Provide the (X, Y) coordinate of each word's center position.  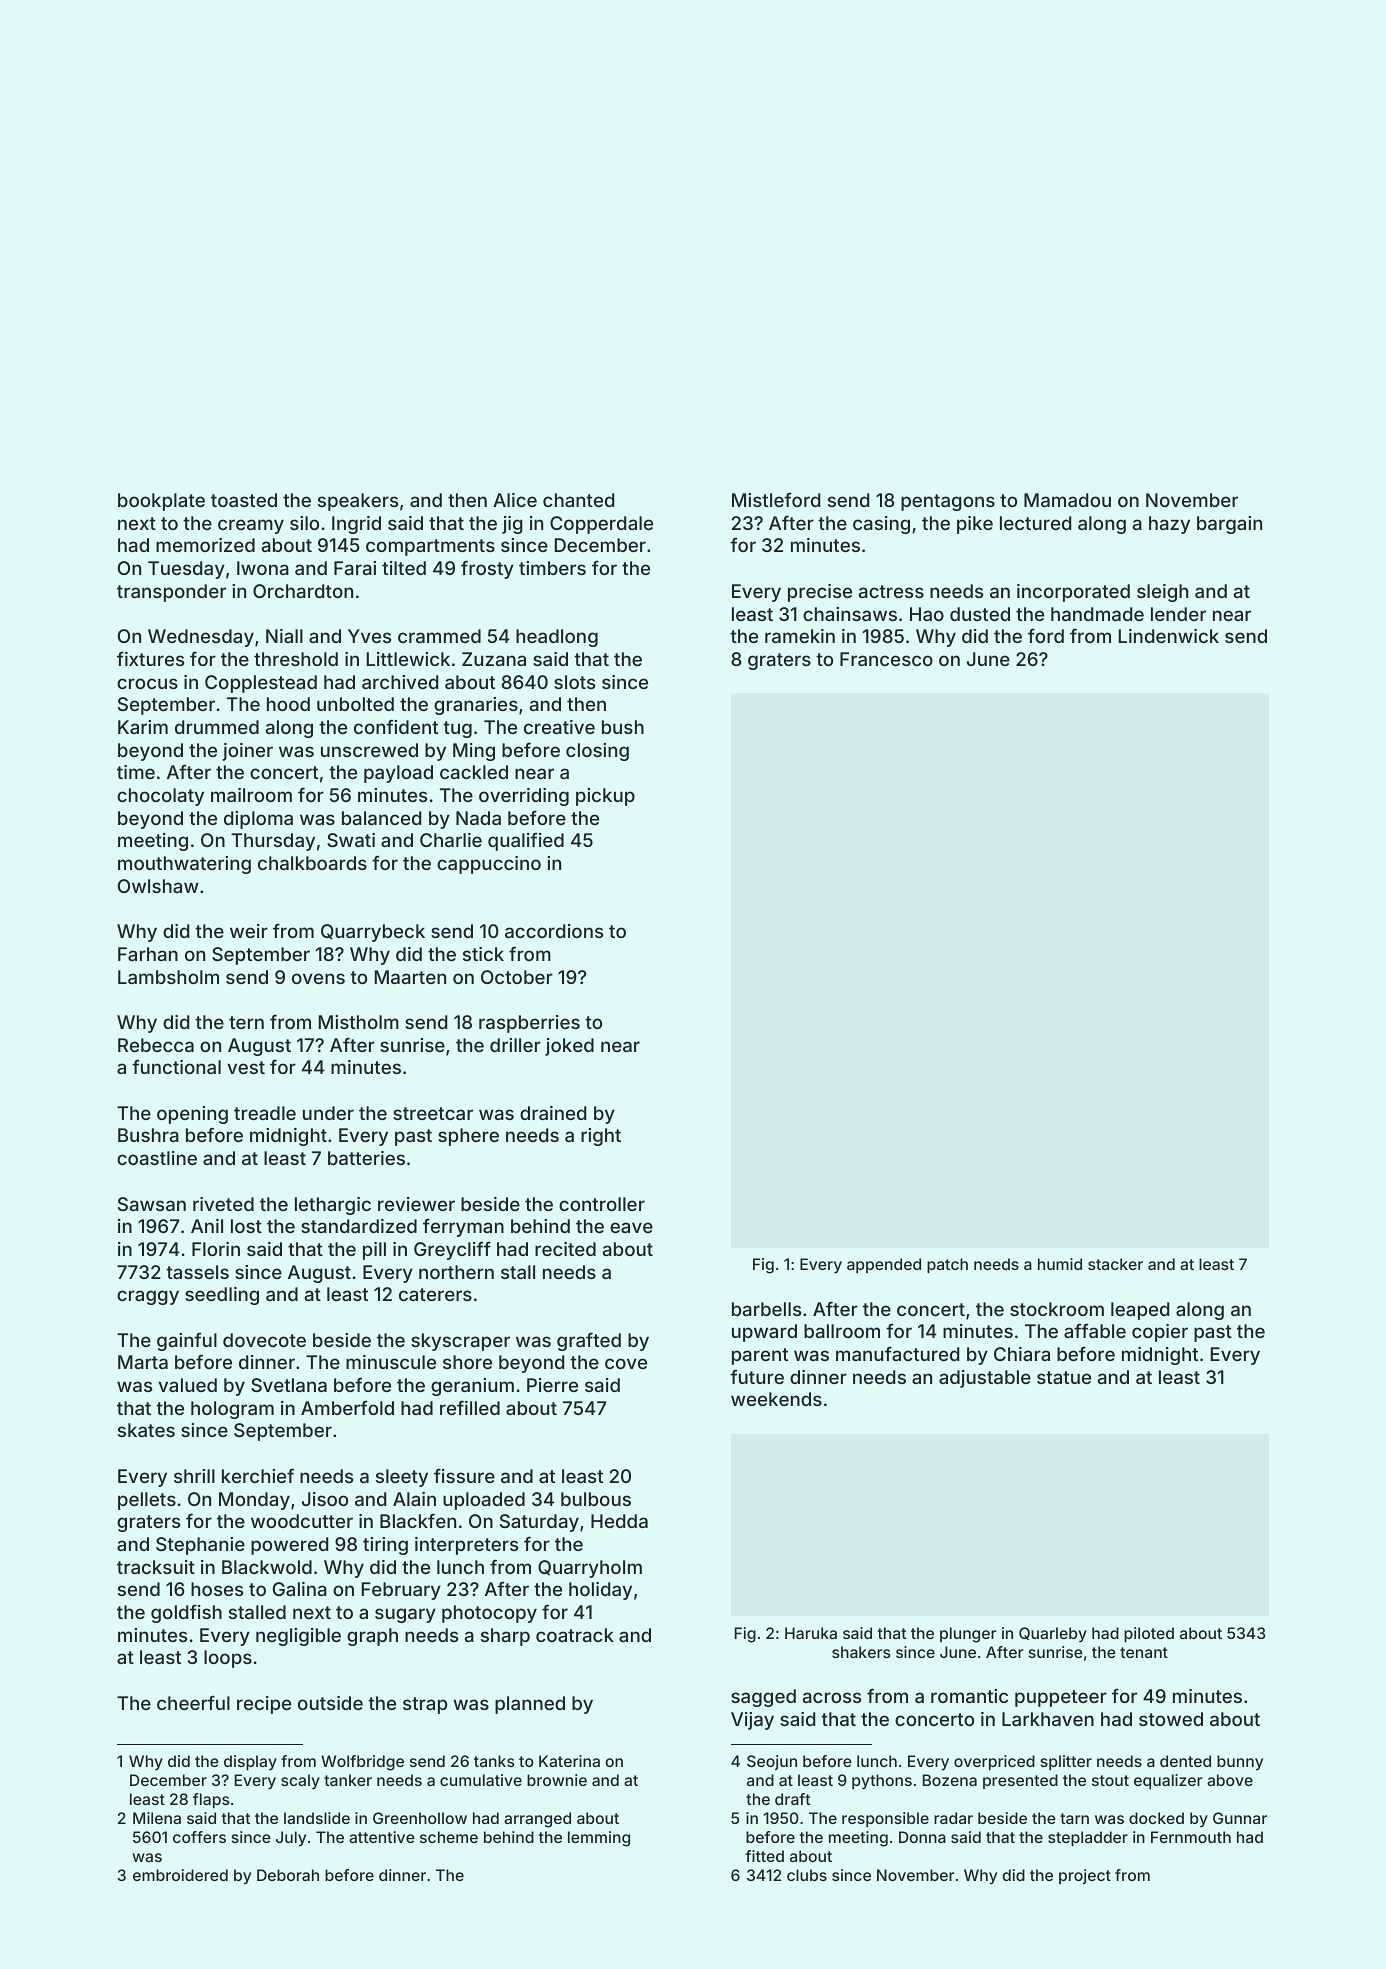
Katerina (569, 1761)
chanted (578, 500)
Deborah (288, 1875)
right (601, 1137)
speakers (358, 502)
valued (187, 1385)
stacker (1115, 1264)
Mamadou (1067, 500)
